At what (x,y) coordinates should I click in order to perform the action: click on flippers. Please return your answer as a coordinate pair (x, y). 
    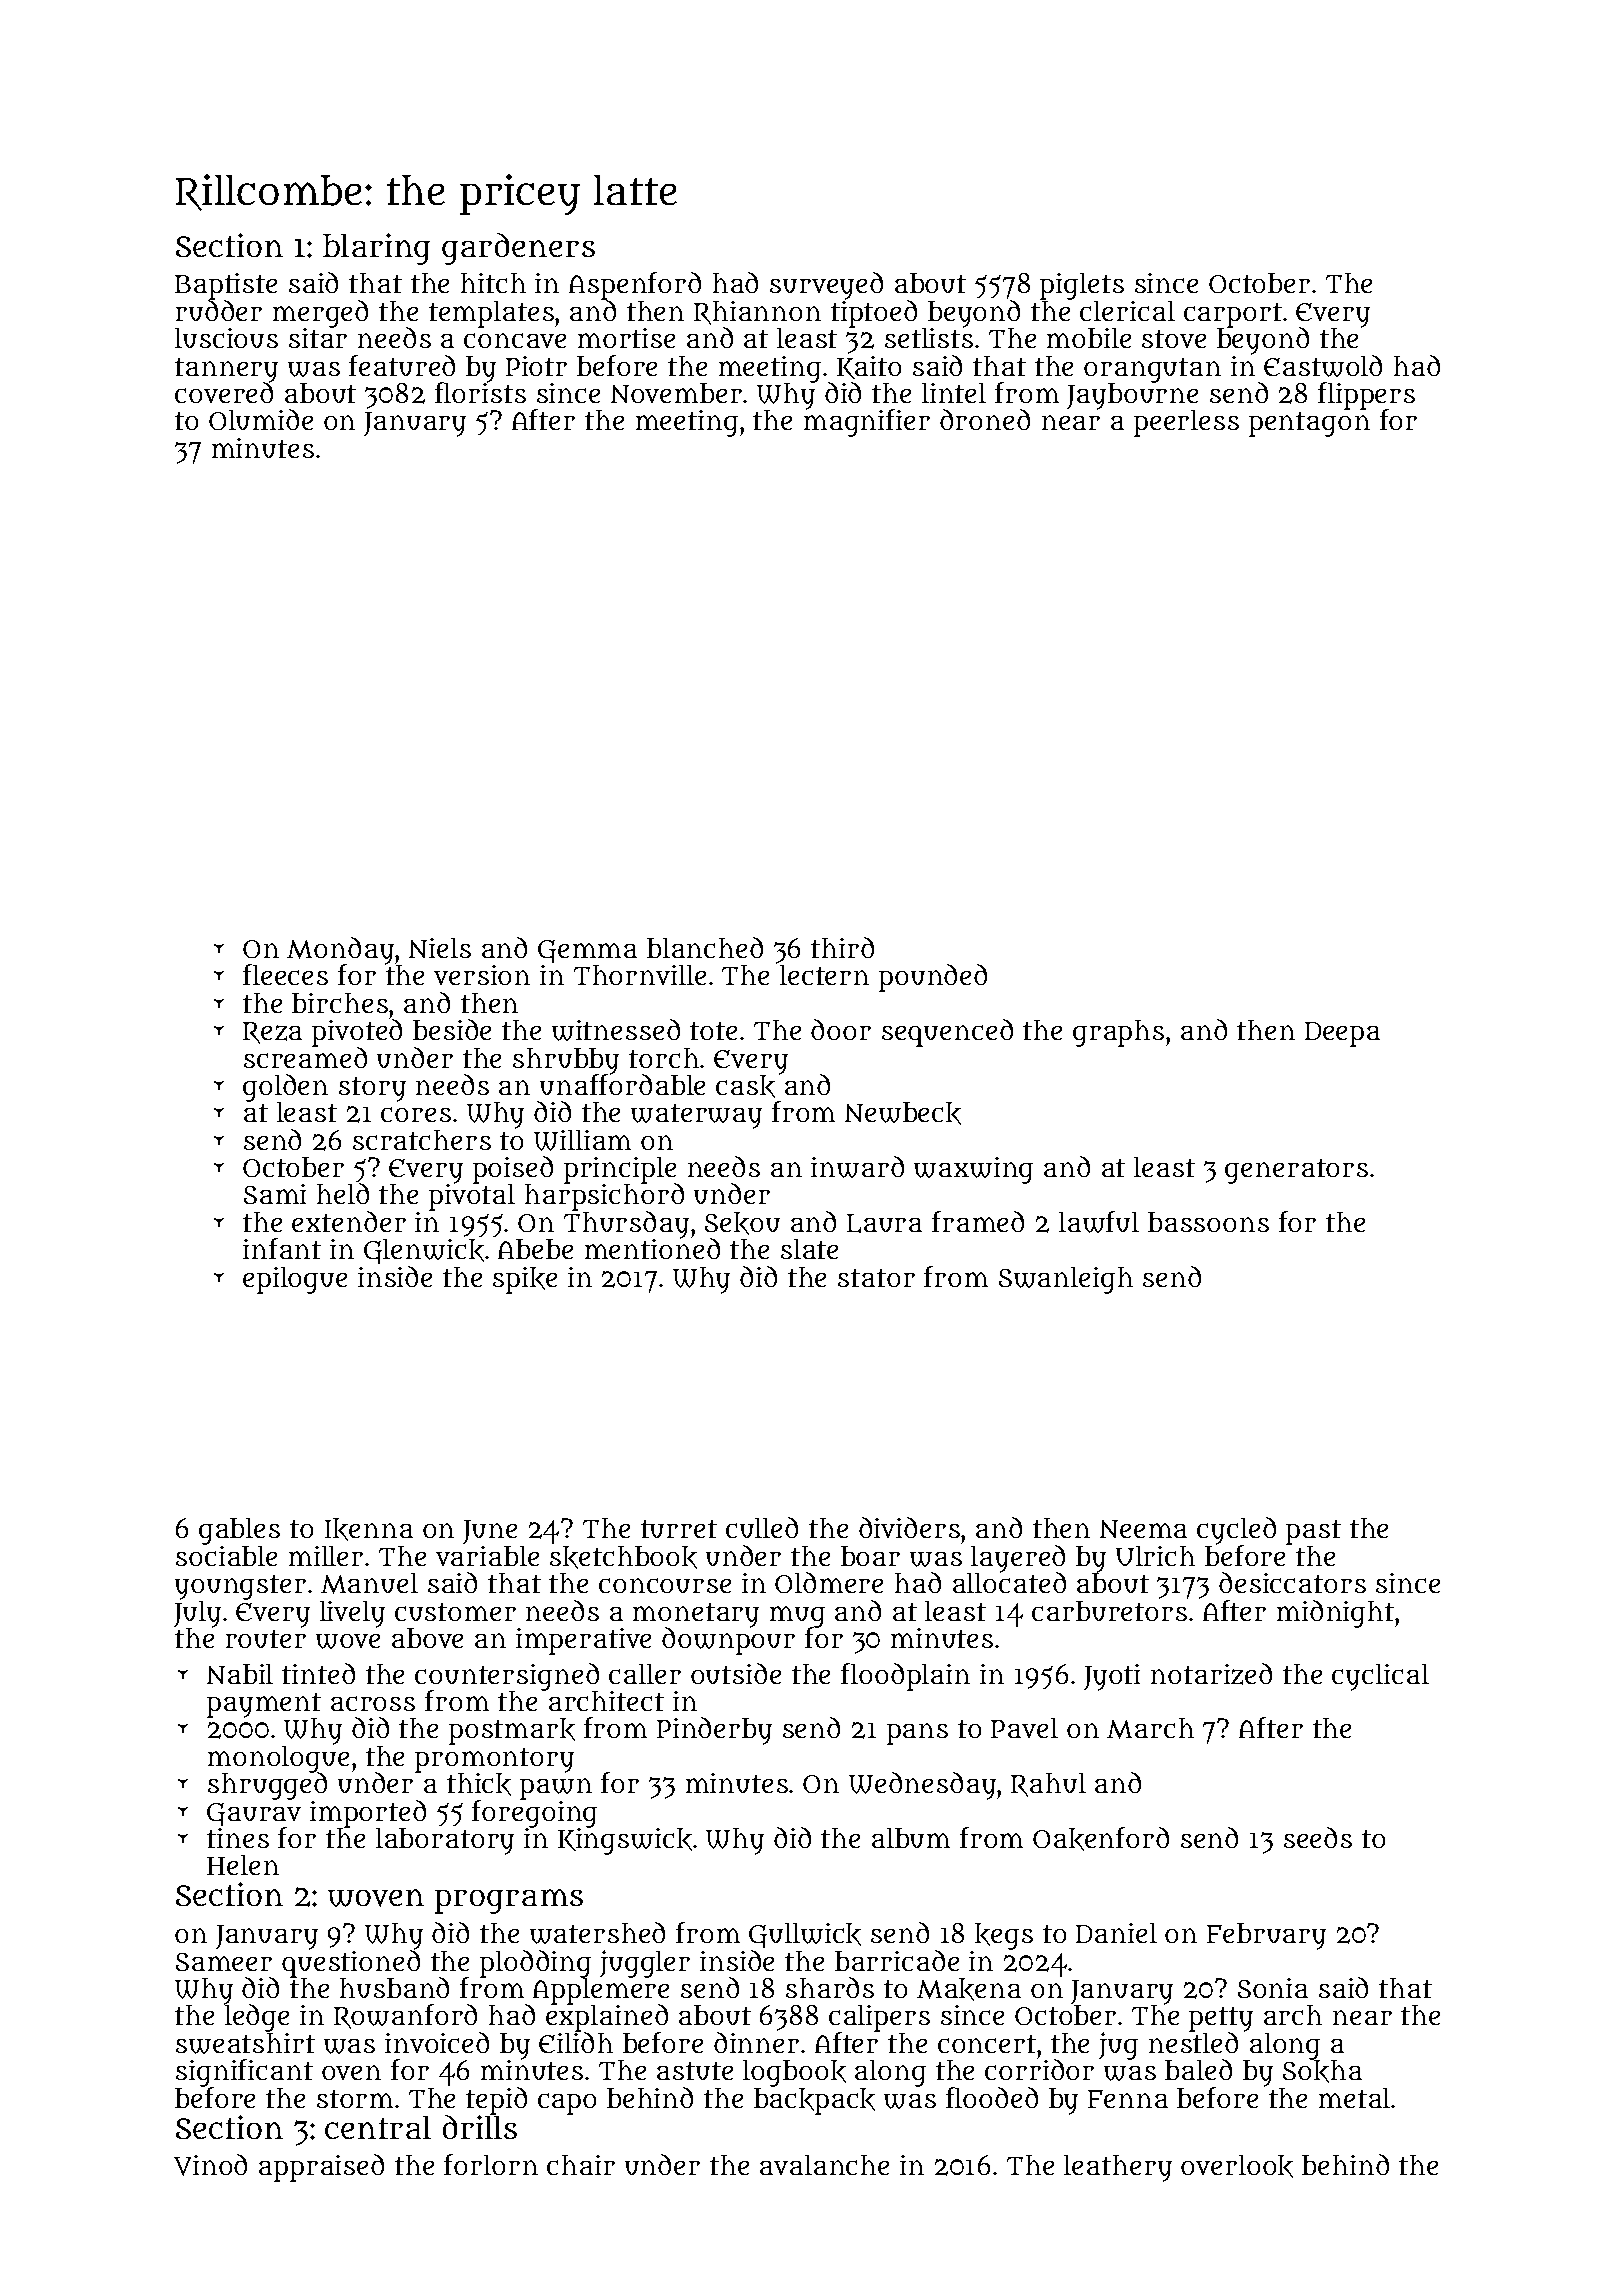
    Looking at the image, I should click on (1366, 396).
